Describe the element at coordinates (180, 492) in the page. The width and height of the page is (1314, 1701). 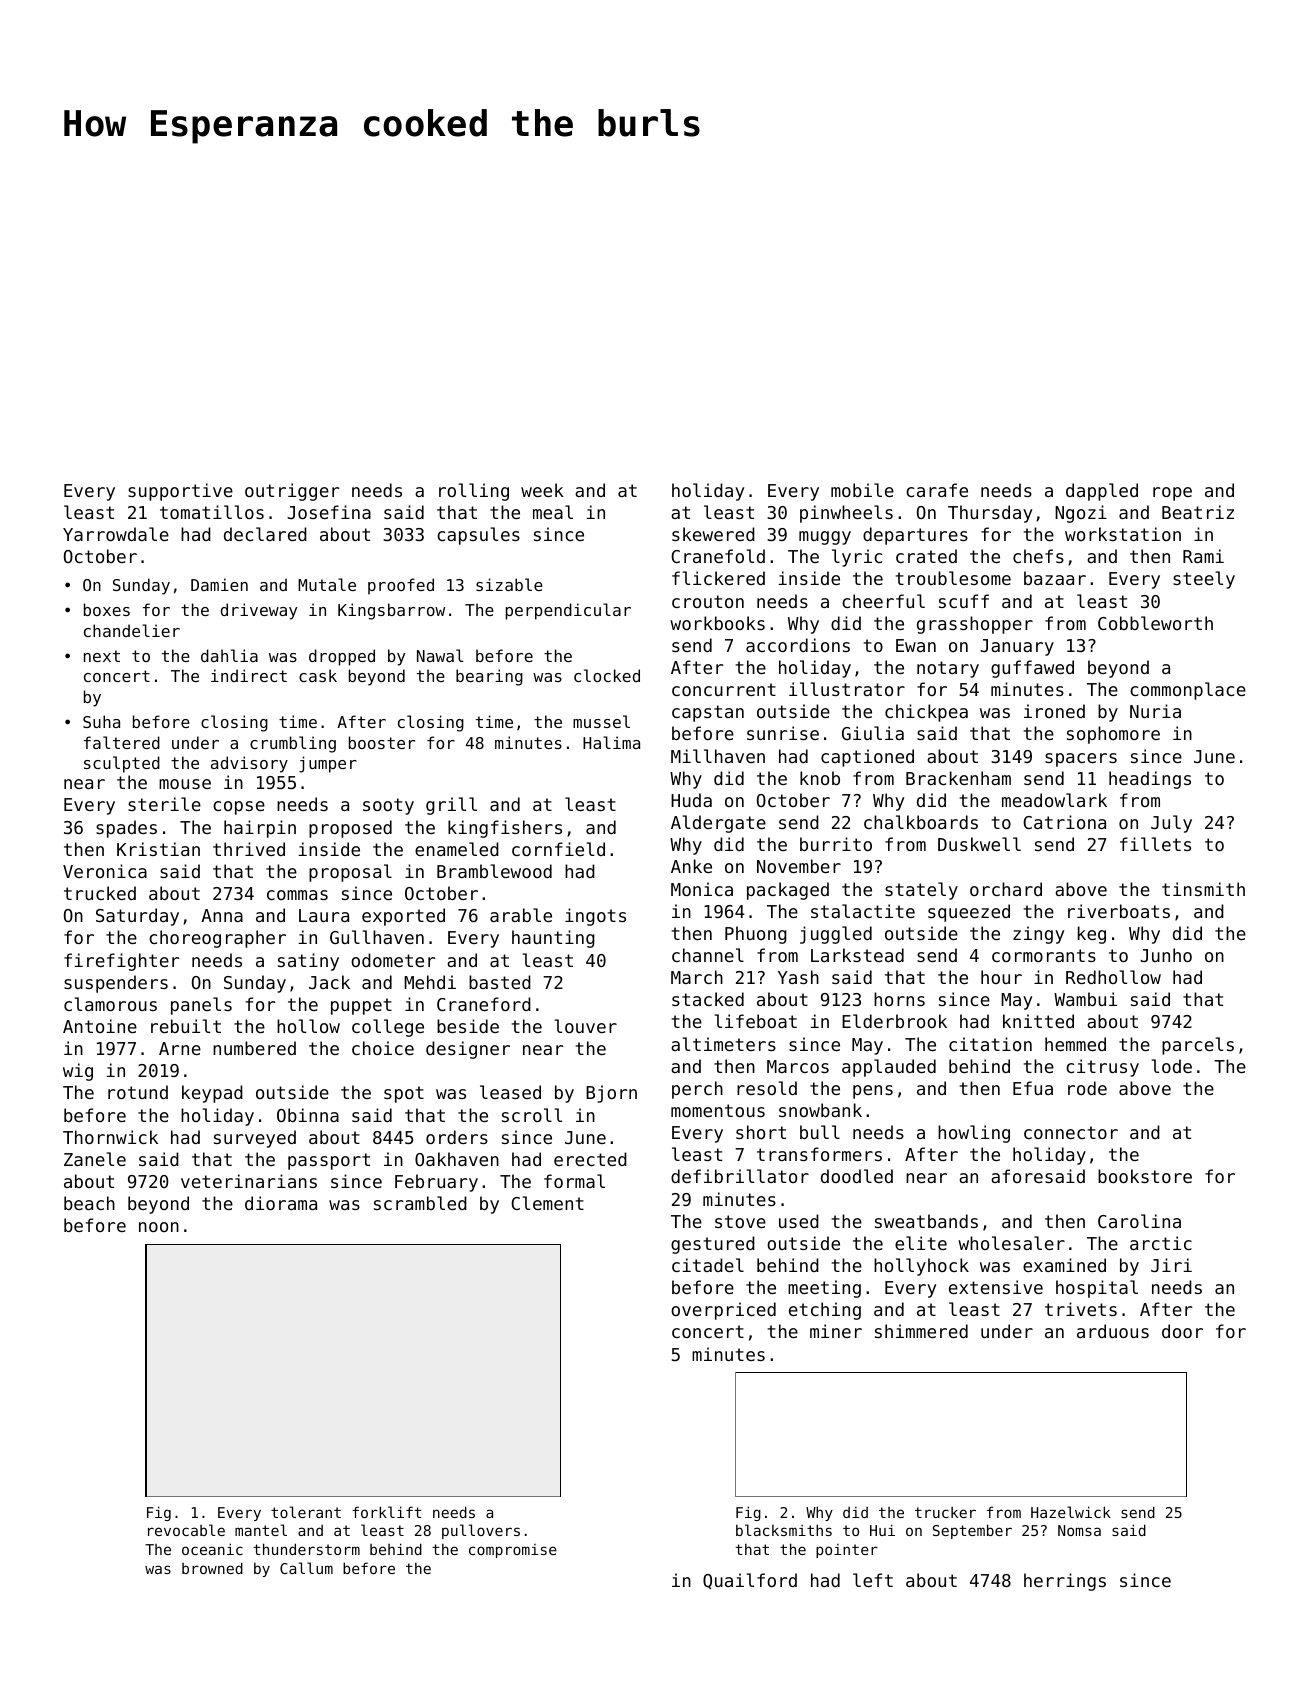
I see `supportive` at that location.
